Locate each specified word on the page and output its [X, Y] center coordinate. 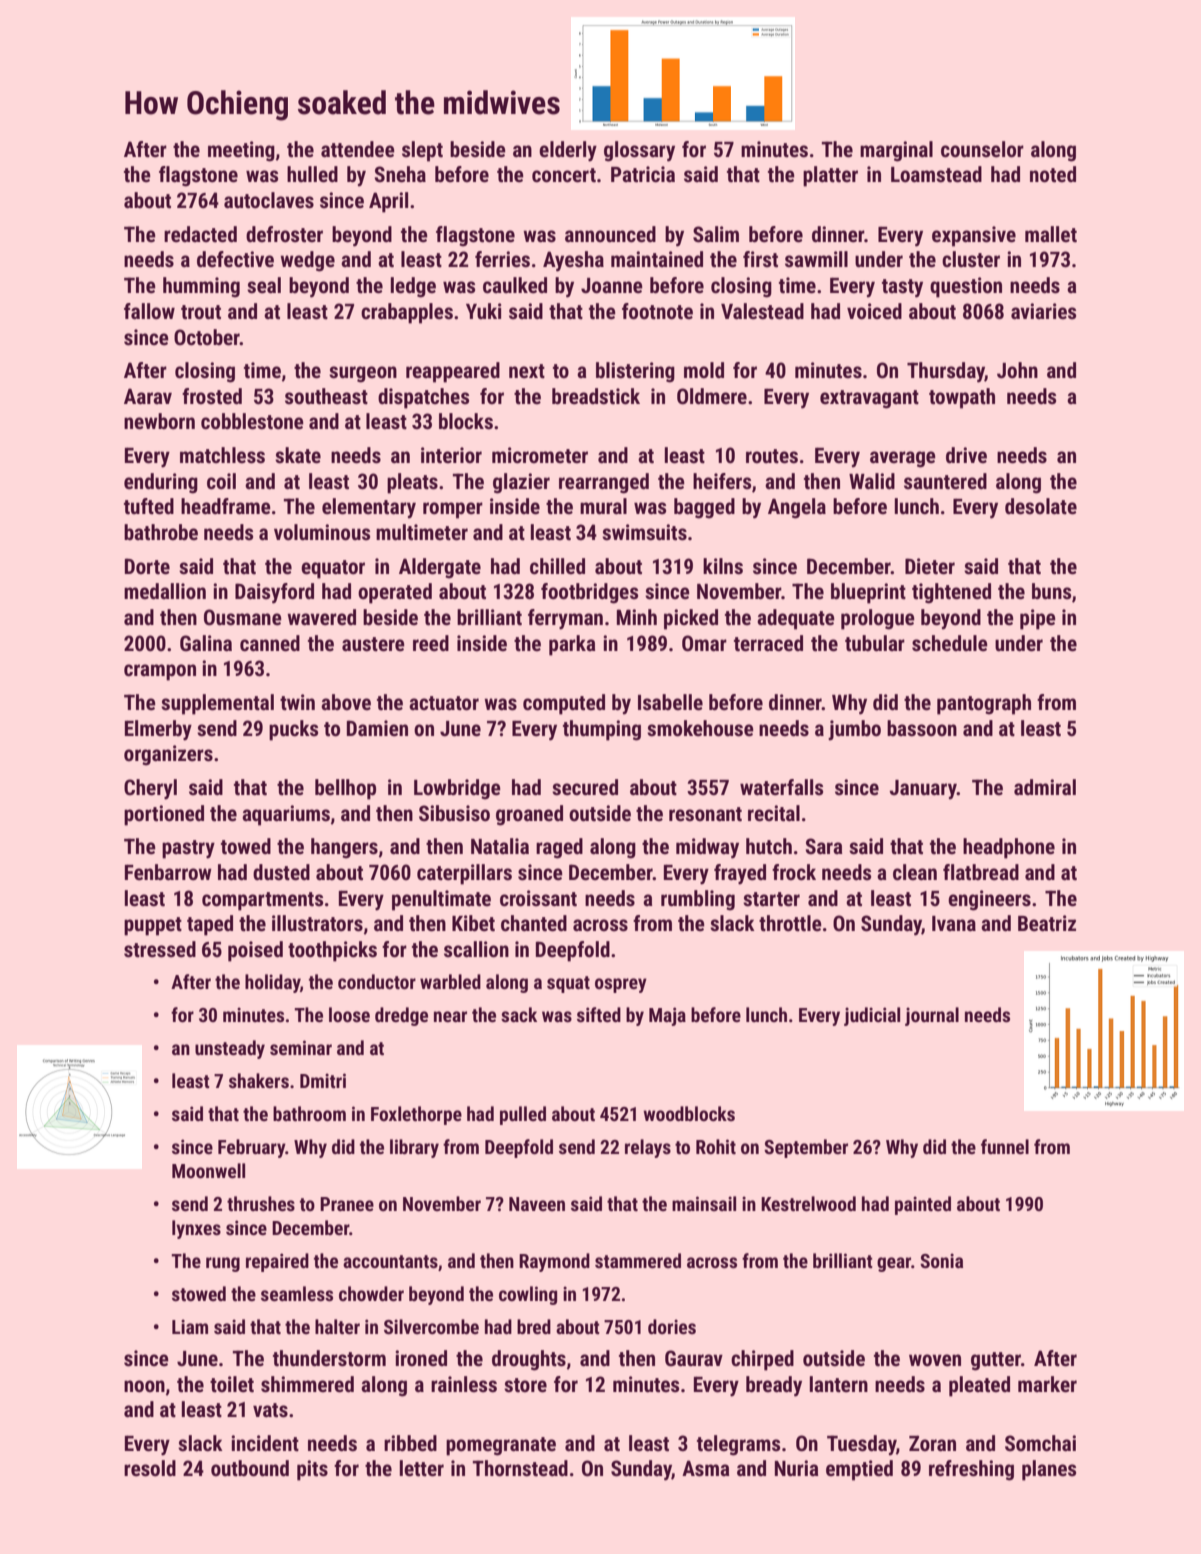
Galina [206, 643]
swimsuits [644, 532]
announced [610, 234]
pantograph [984, 704]
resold [150, 1468]
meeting [241, 151]
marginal [896, 151]
